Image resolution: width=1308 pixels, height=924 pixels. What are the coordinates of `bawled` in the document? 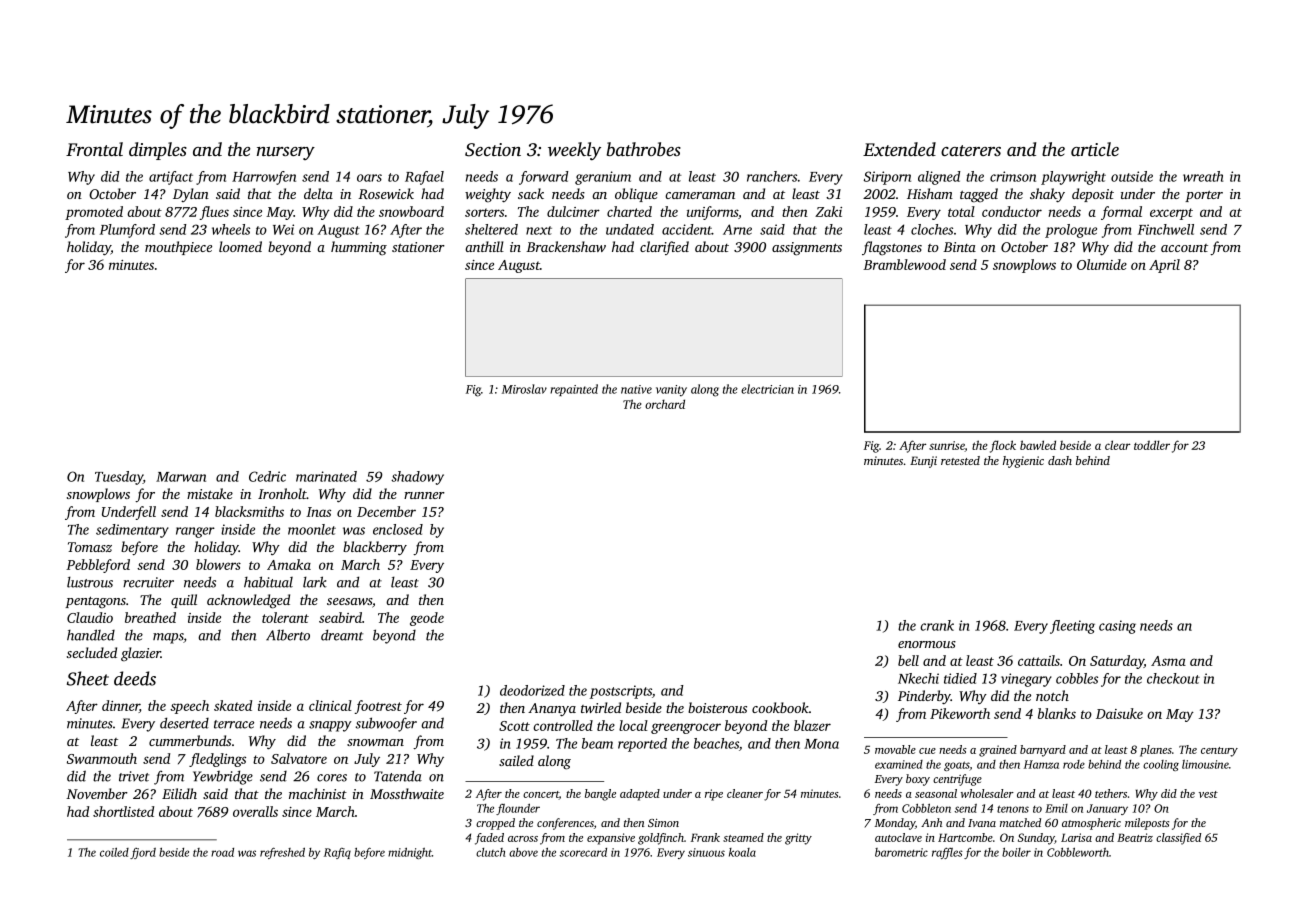 It's located at (1038, 445).
